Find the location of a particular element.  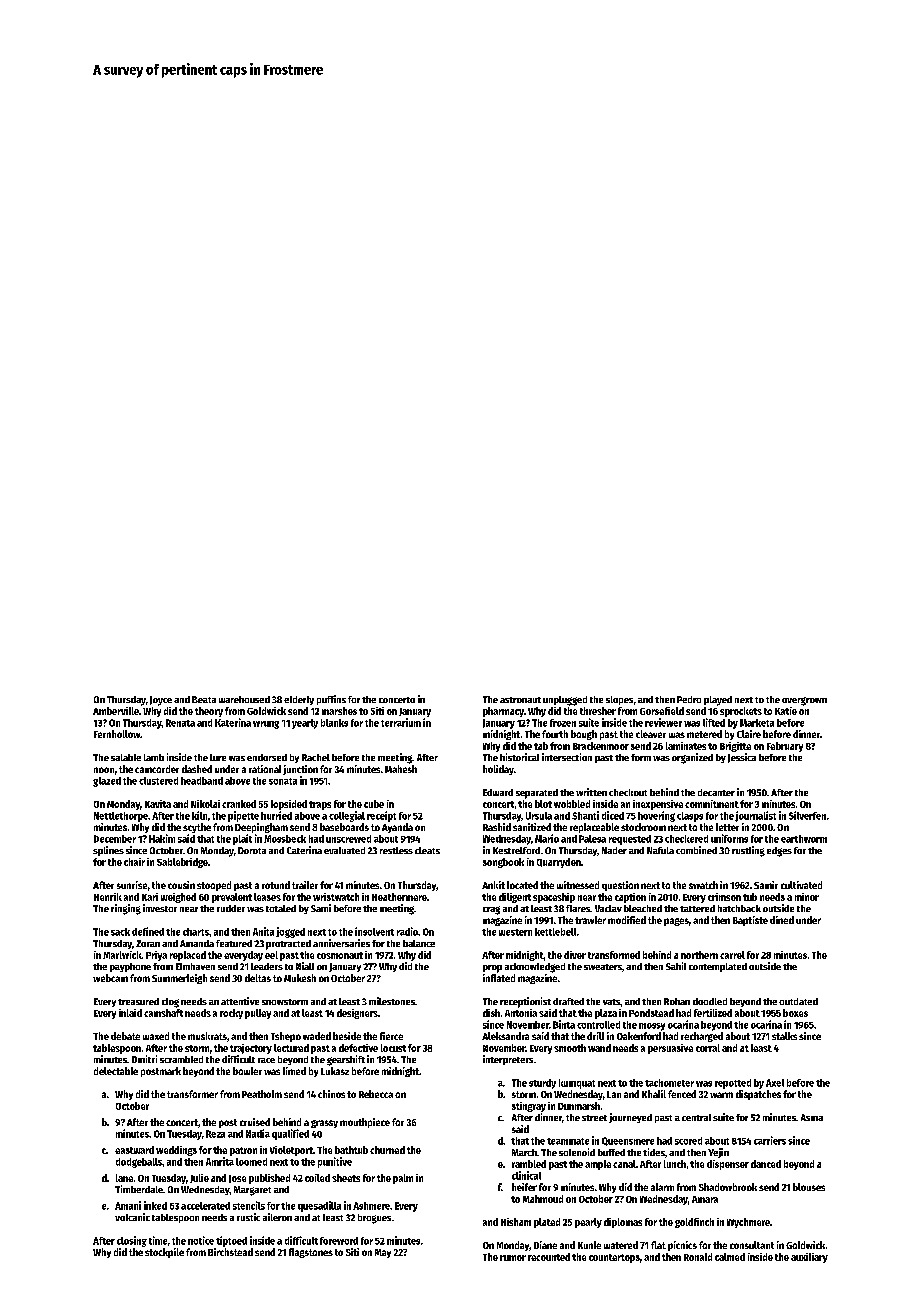

dispatches is located at coordinates (758, 1095).
